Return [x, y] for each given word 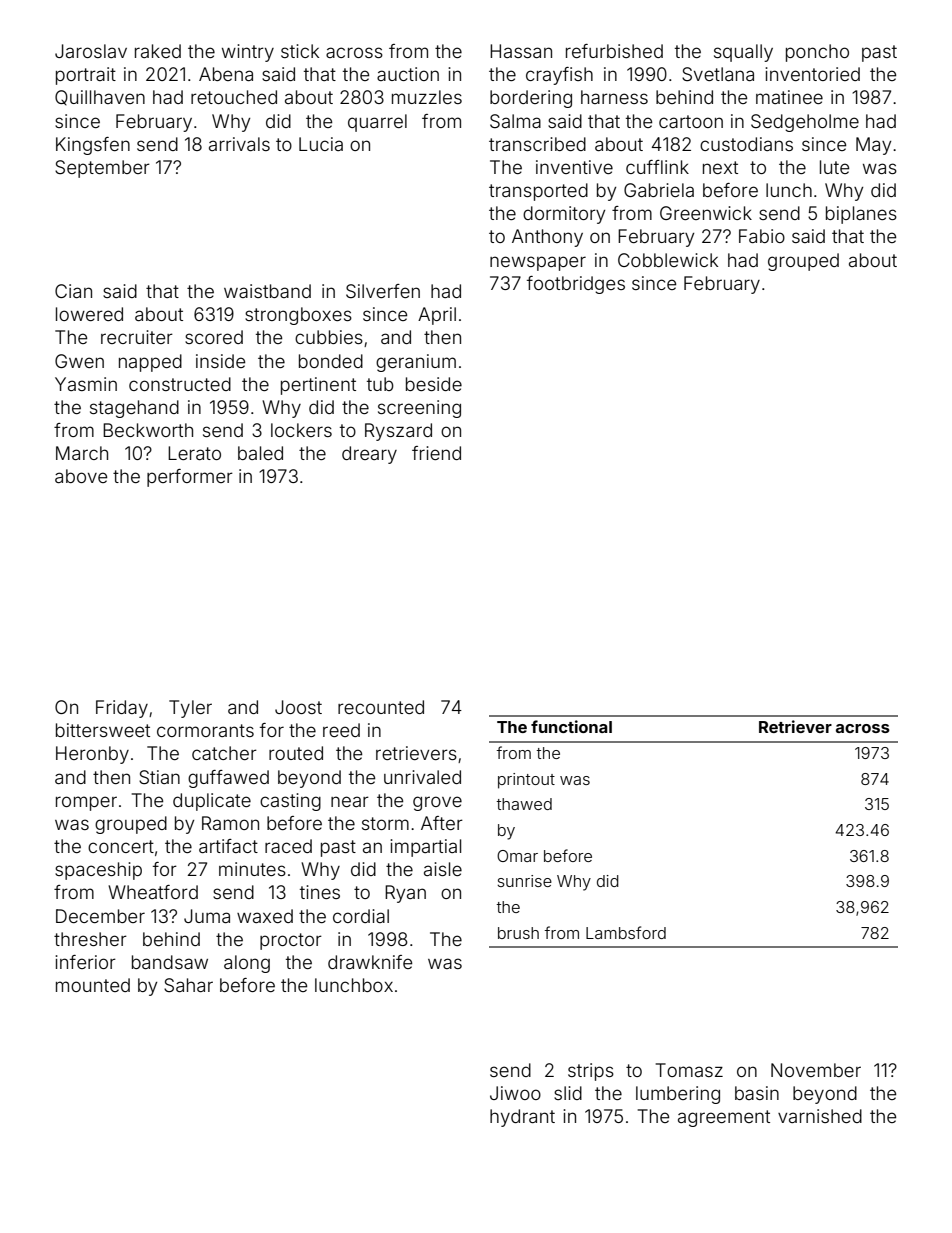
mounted [93, 985]
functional [571, 726]
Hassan [521, 51]
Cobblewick [668, 260]
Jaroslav [91, 51]
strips [591, 1072]
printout [526, 781]
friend [436, 453]
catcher [224, 753]
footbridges [576, 285]
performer [190, 478]
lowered [89, 314]
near [350, 801]
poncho [817, 53]
